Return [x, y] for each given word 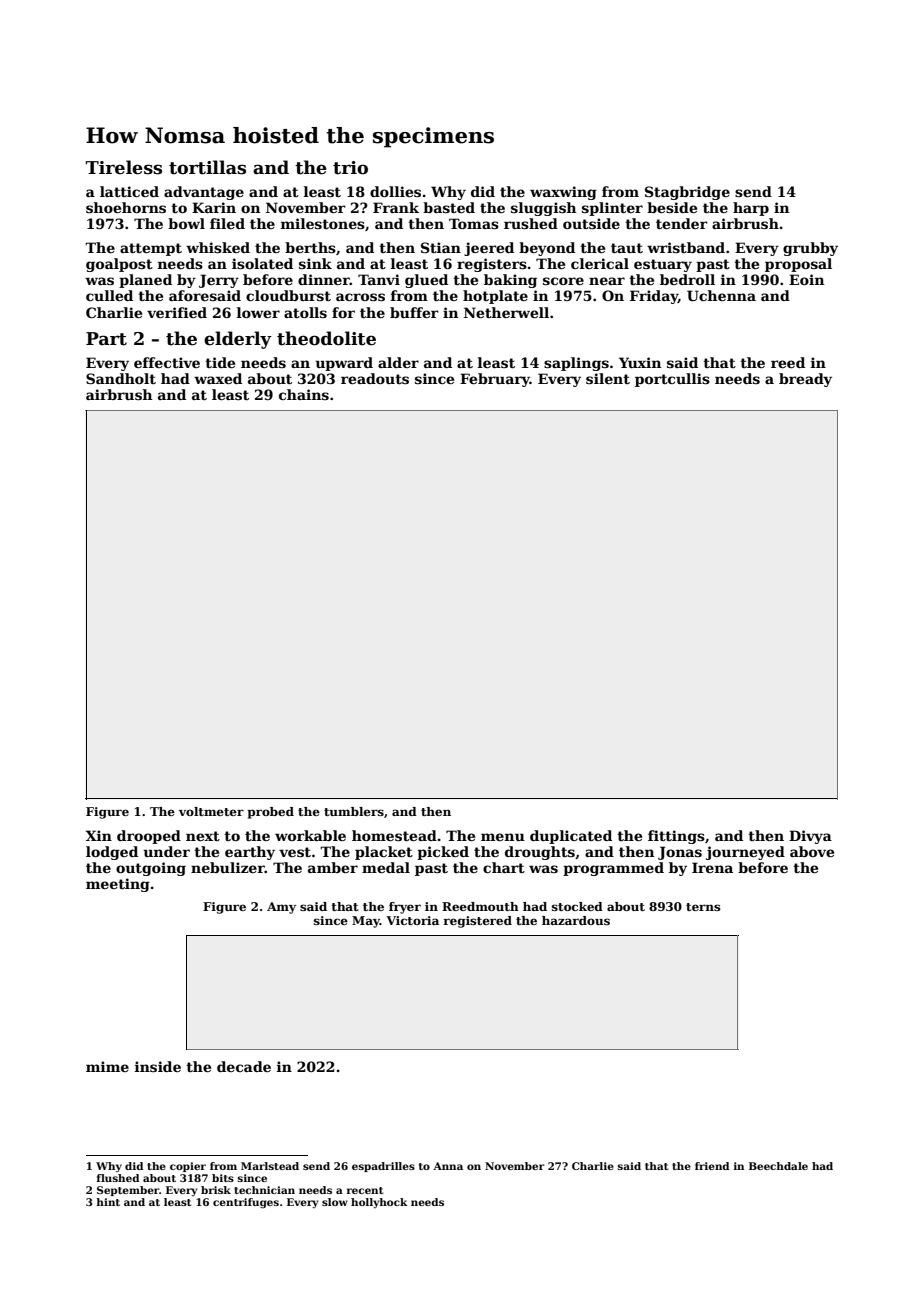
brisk [216, 1190]
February [495, 380]
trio [350, 168]
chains [304, 394]
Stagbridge [687, 193]
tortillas [207, 167]
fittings [676, 837]
